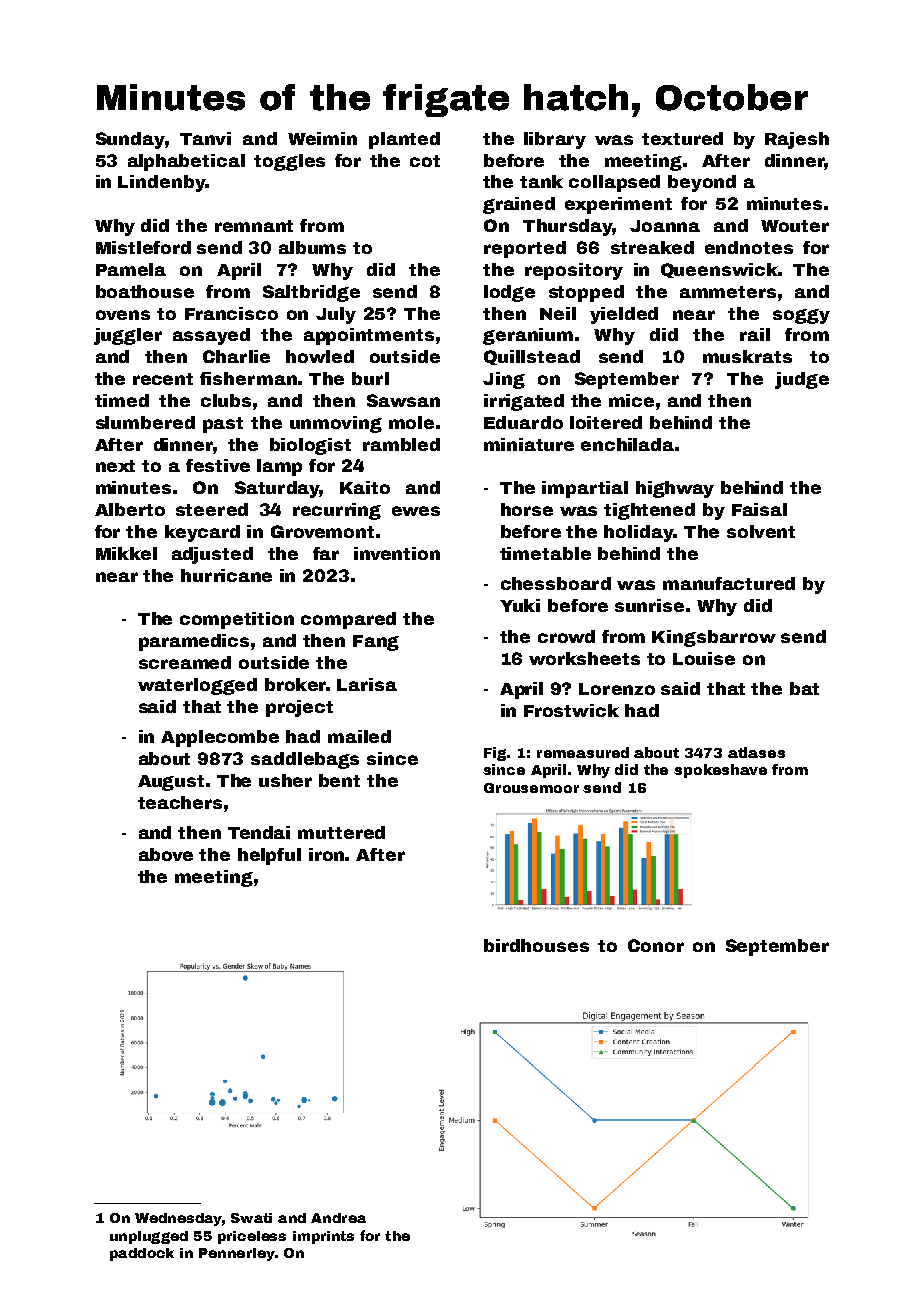 The width and height of the screenshot is (924, 1314). I want to click on Kingsbarrow, so click(714, 638).
